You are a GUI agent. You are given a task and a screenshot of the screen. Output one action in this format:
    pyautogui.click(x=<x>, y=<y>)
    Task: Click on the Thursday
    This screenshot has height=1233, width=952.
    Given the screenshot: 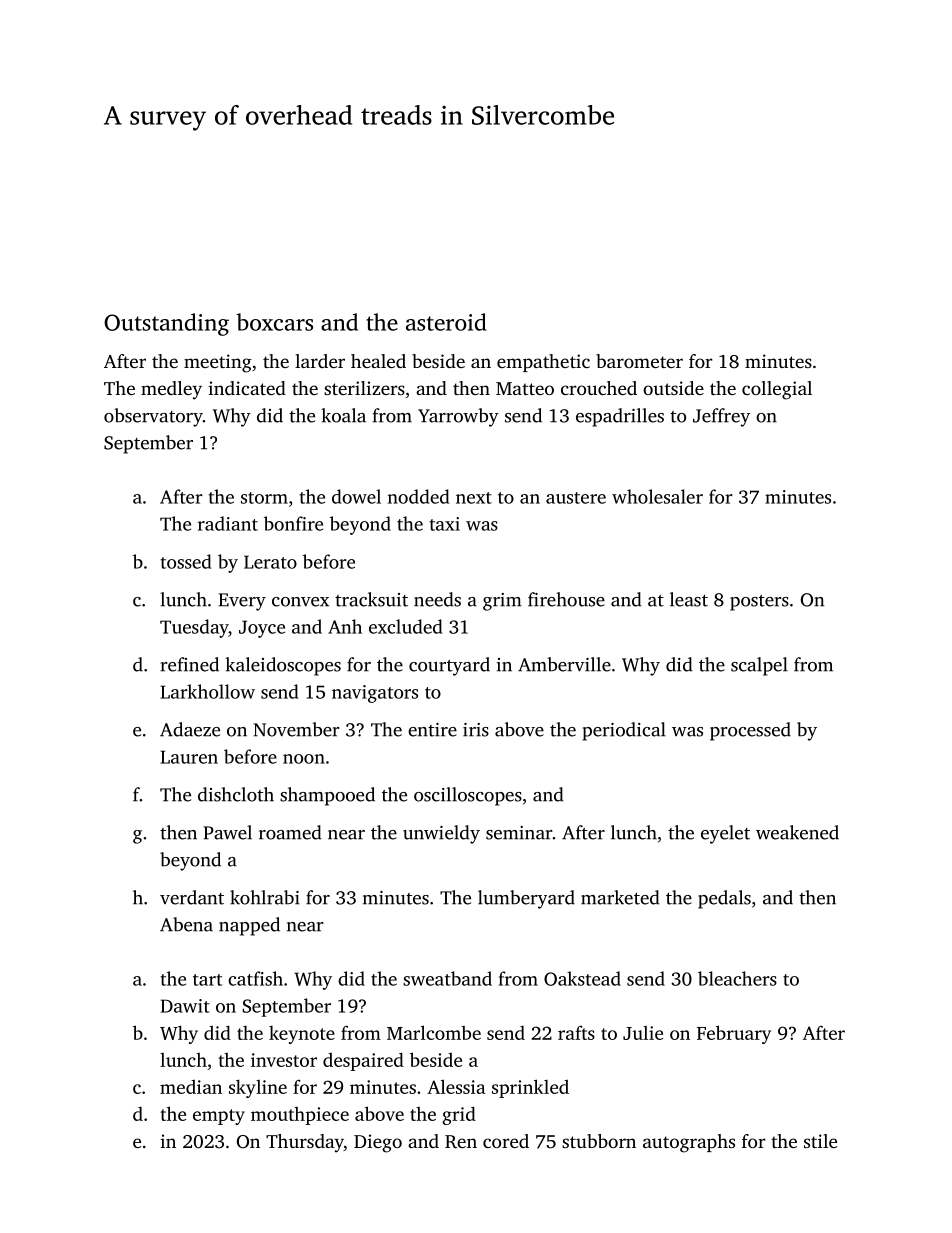 What is the action you would take?
    pyautogui.click(x=305, y=1143)
